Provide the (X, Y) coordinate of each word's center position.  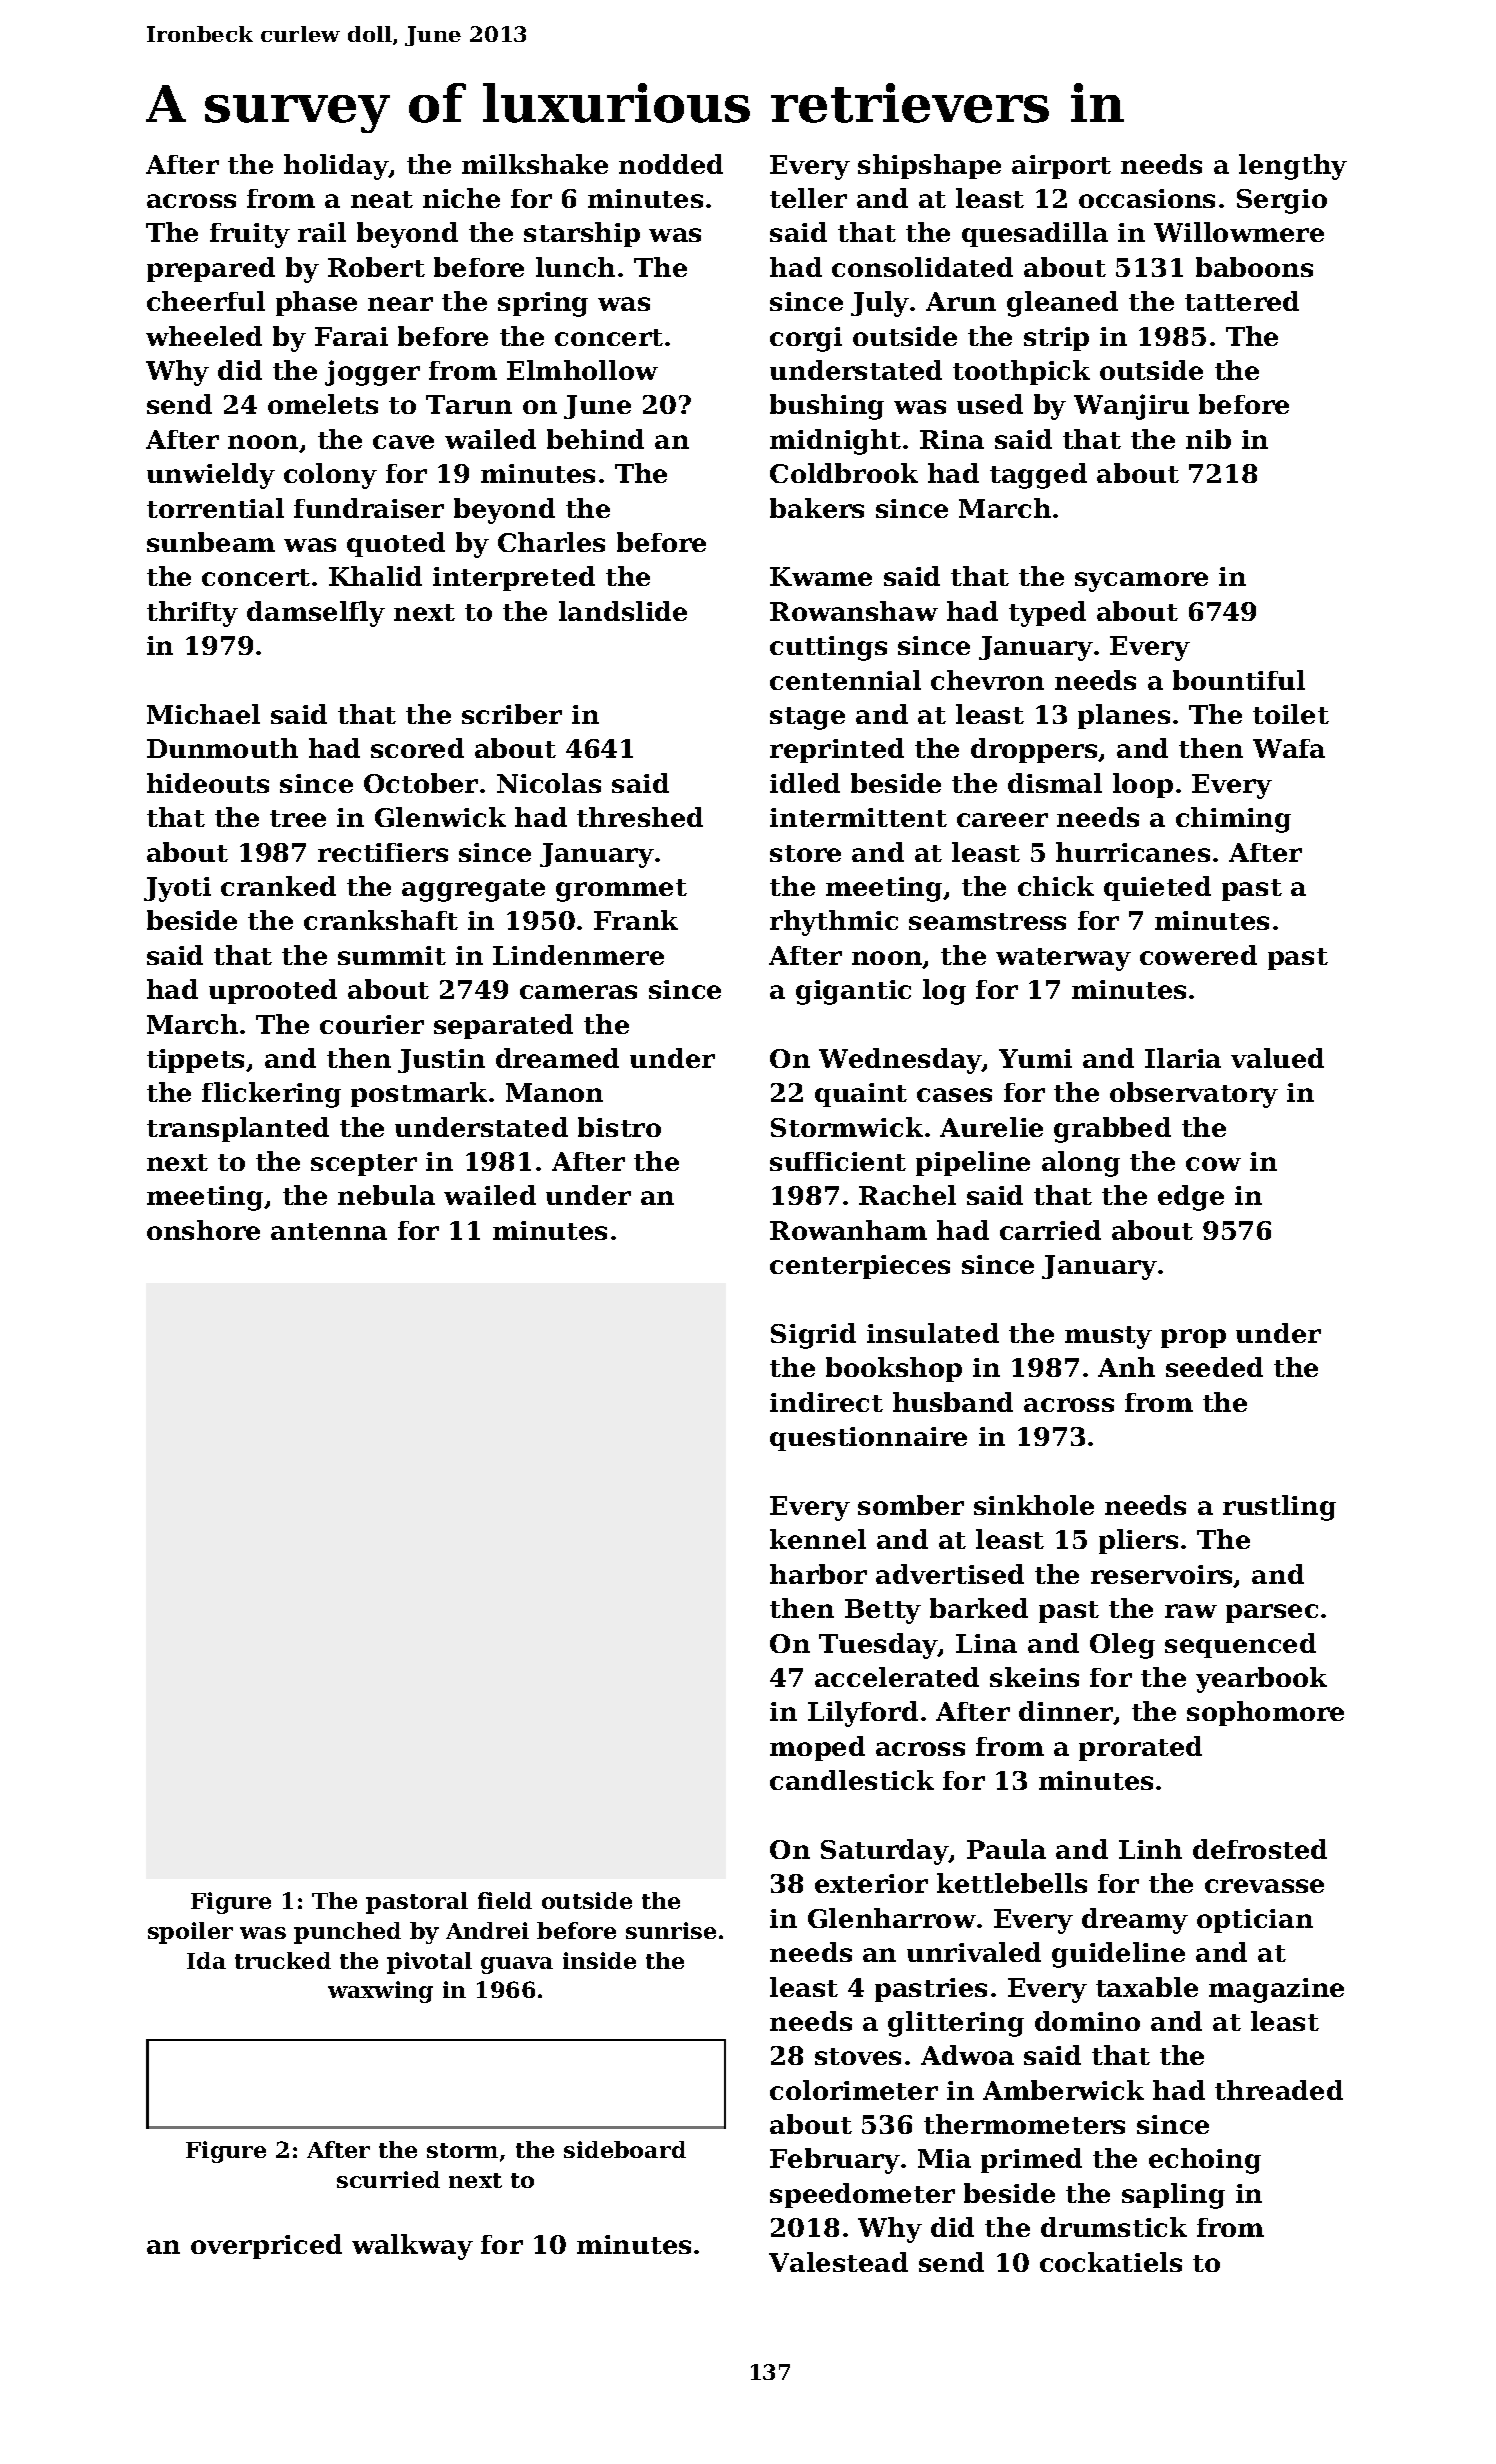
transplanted (238, 1129)
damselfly (316, 614)
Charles (551, 542)
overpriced (266, 2246)
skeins (1034, 1677)
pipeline (973, 1163)
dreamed (557, 1058)
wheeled (204, 336)
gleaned (1062, 304)
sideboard (625, 2149)
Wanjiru (1131, 407)
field (505, 1900)
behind (595, 439)
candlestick (852, 1780)
